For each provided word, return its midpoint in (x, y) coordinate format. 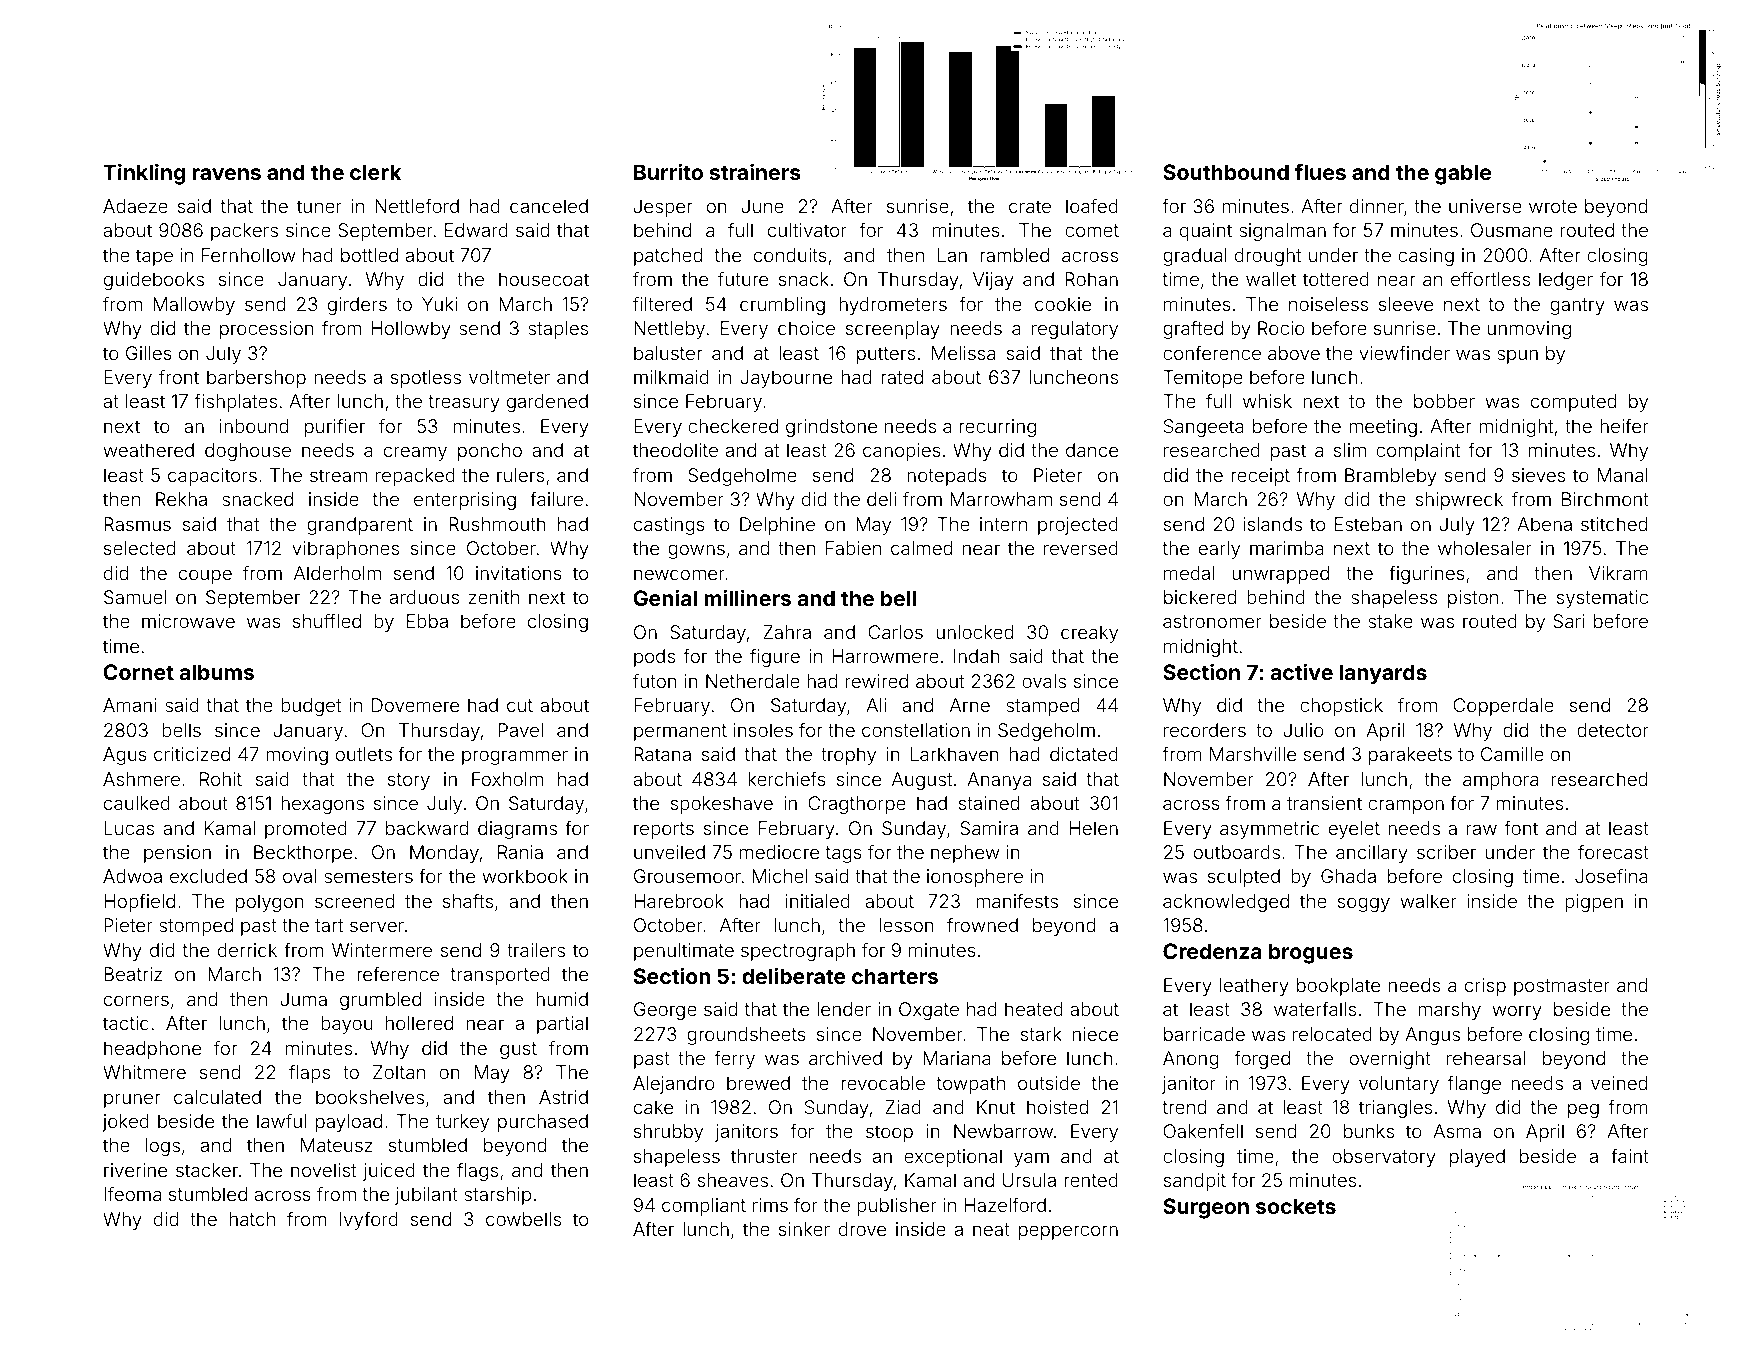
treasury (464, 403)
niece (1095, 1034)
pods (654, 658)
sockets (1296, 1206)
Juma (304, 999)
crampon (1406, 806)
